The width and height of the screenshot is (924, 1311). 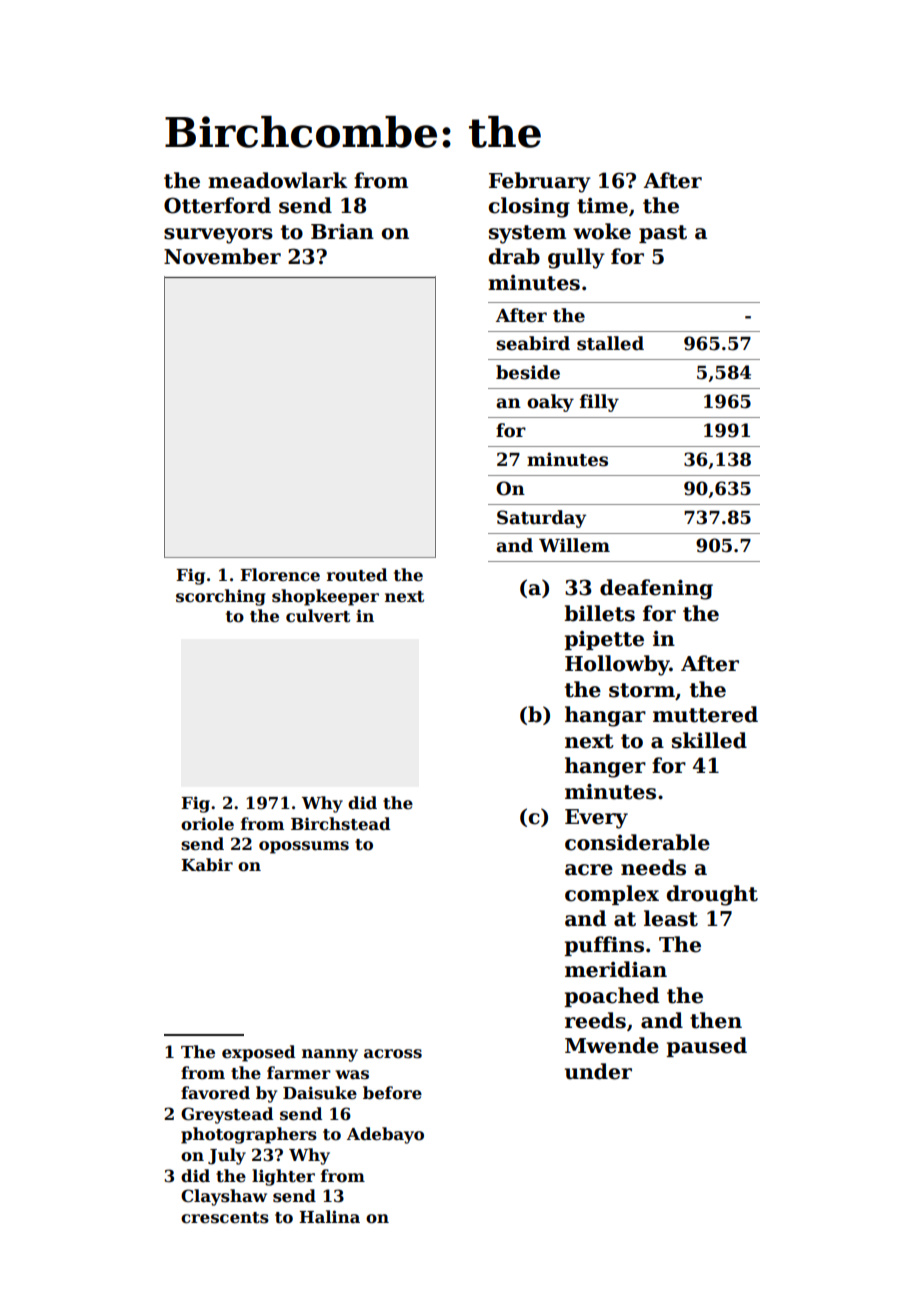 I want to click on February, so click(x=540, y=182).
